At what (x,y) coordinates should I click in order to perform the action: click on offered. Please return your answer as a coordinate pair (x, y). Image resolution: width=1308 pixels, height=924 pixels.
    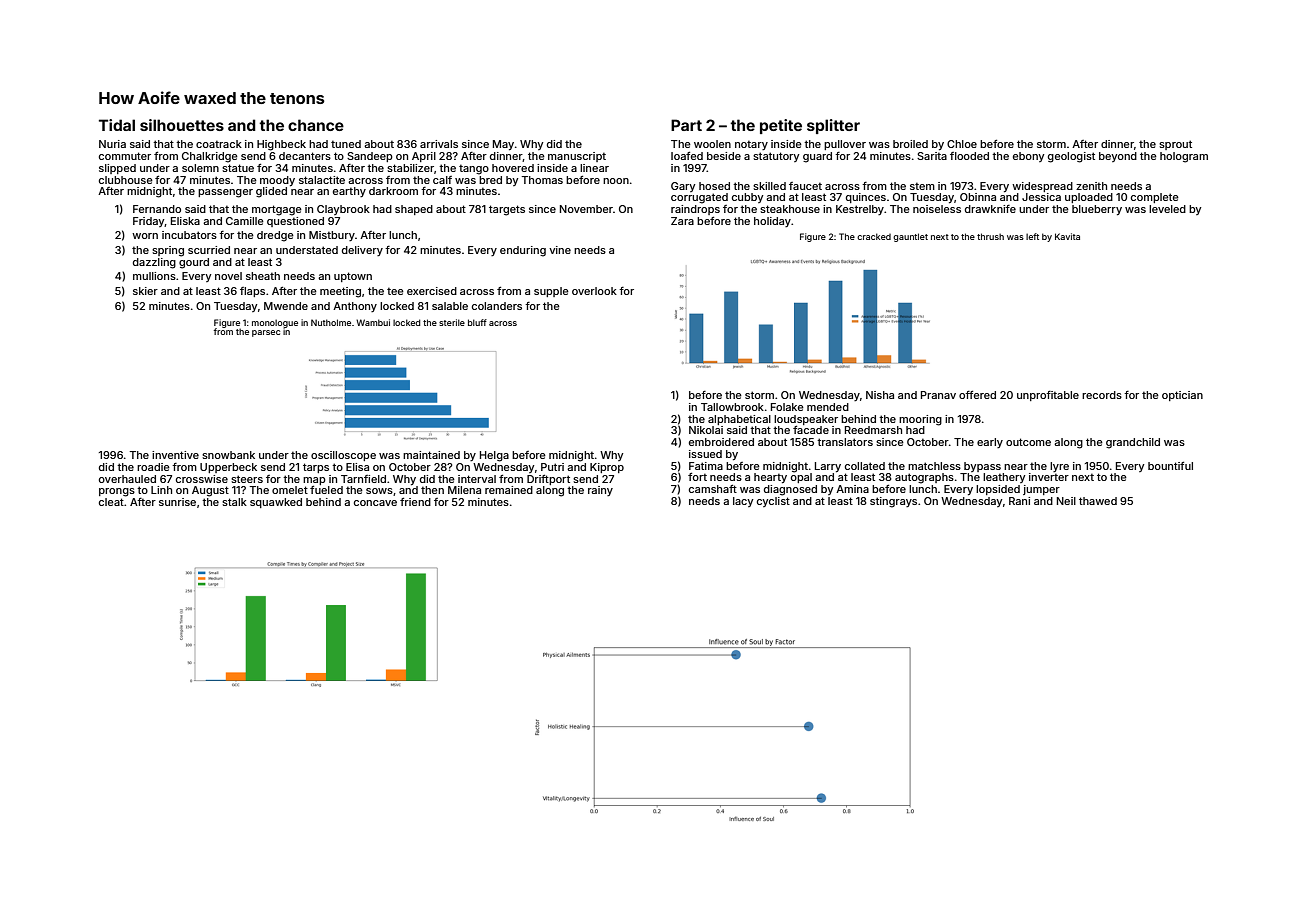
    Looking at the image, I should click on (977, 394).
